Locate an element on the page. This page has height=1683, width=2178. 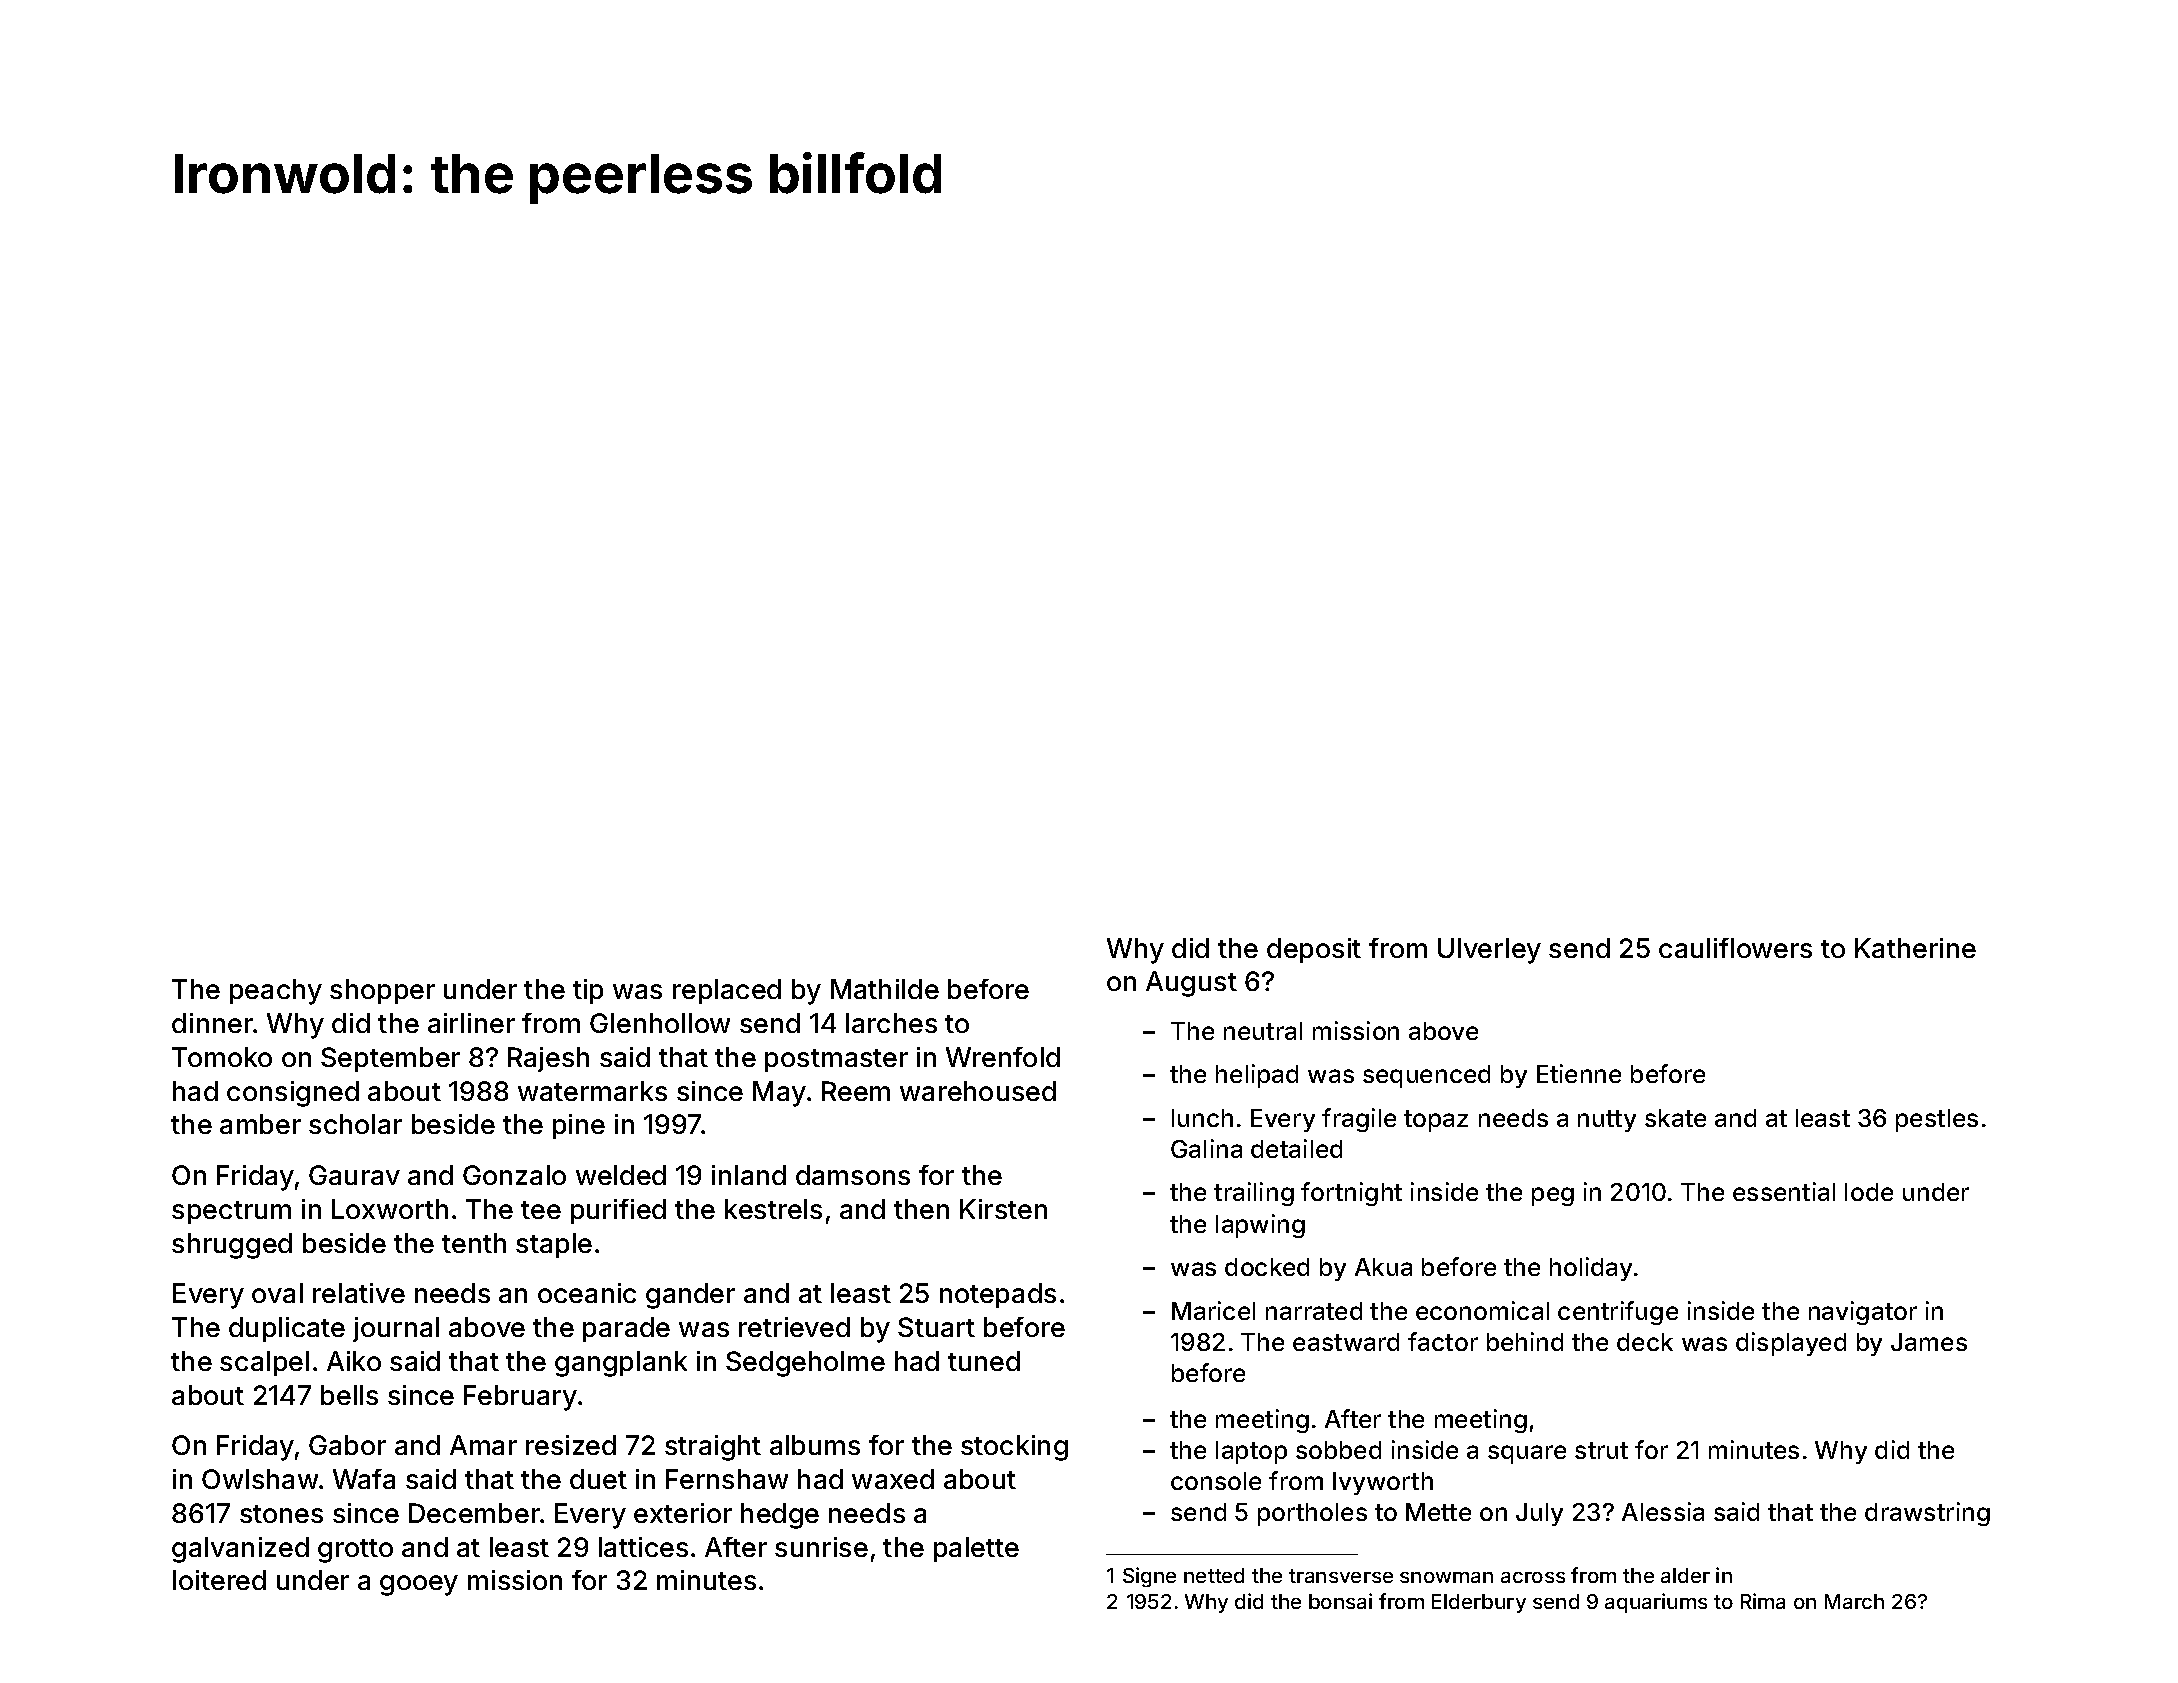
peachy is located at coordinates (276, 992).
